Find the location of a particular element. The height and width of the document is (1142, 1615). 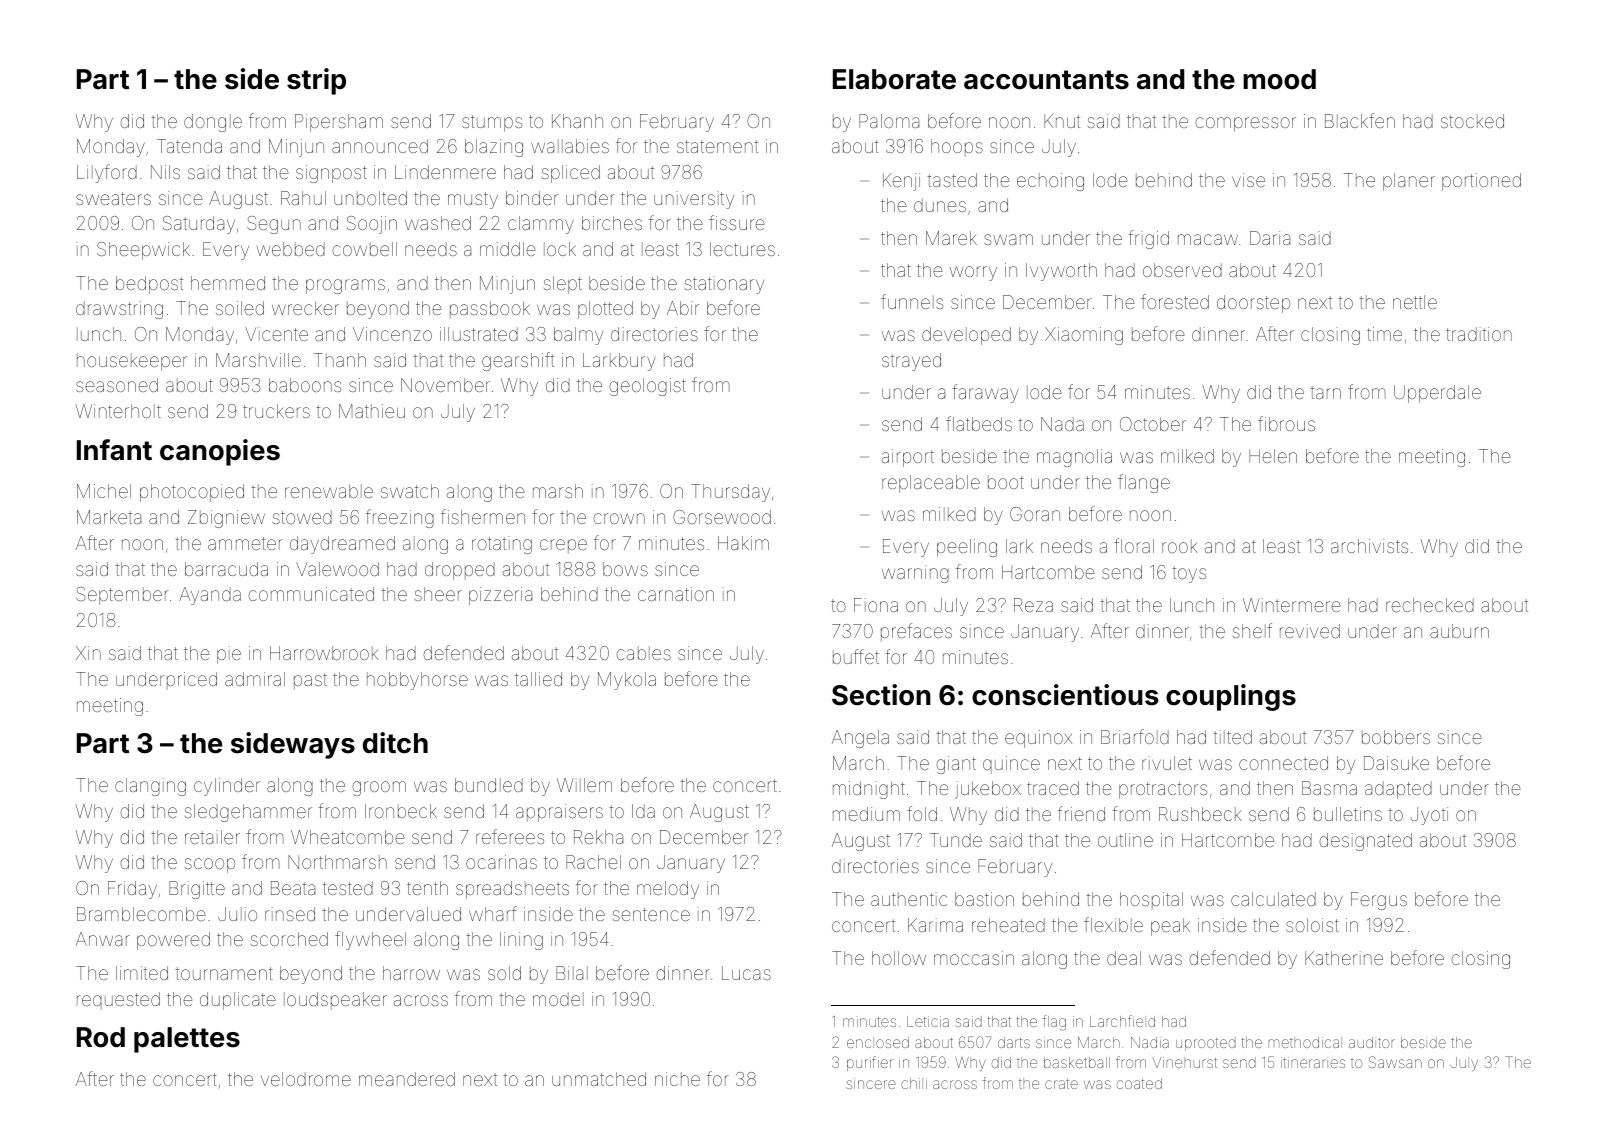

mood is located at coordinates (1279, 79).
